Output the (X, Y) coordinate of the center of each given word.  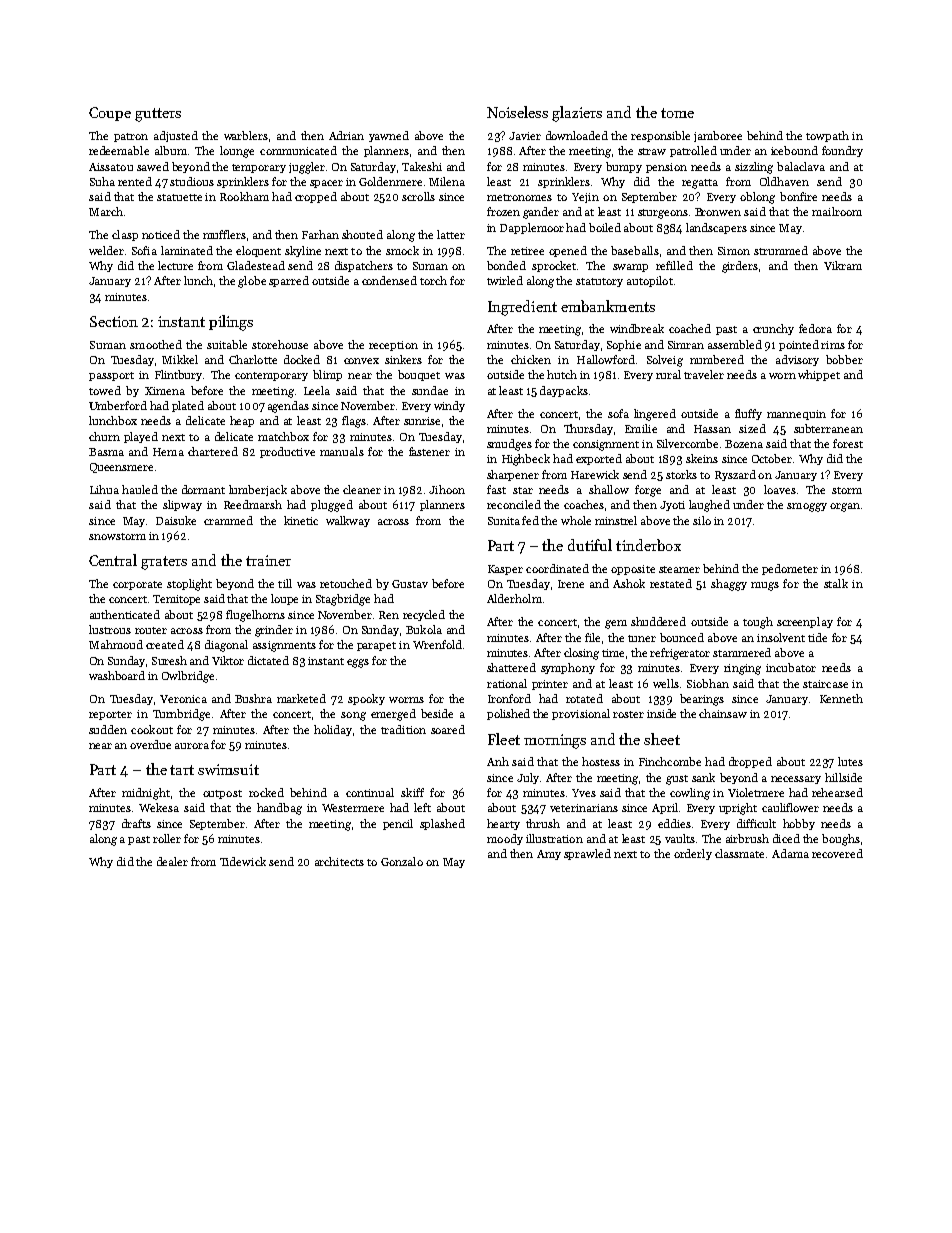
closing (581, 654)
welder (106, 250)
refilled (674, 265)
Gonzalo (402, 861)
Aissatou (111, 167)
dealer (172, 861)
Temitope (176, 600)
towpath (827, 136)
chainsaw (723, 713)
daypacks (564, 391)
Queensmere (121, 468)
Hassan (712, 429)
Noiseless (517, 112)
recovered (837, 853)
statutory (599, 282)
